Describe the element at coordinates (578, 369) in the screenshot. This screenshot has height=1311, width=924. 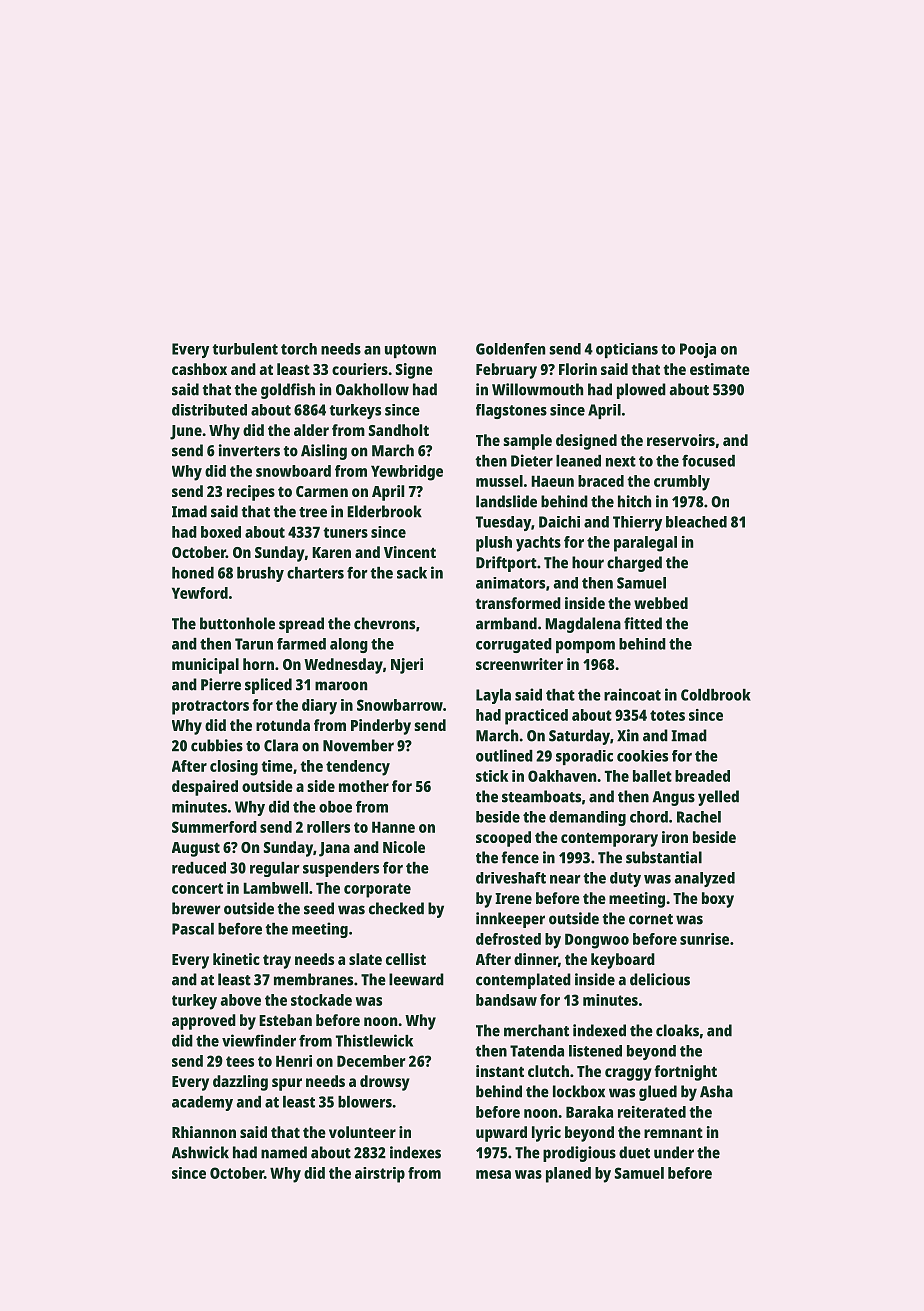
I see `Florin` at that location.
